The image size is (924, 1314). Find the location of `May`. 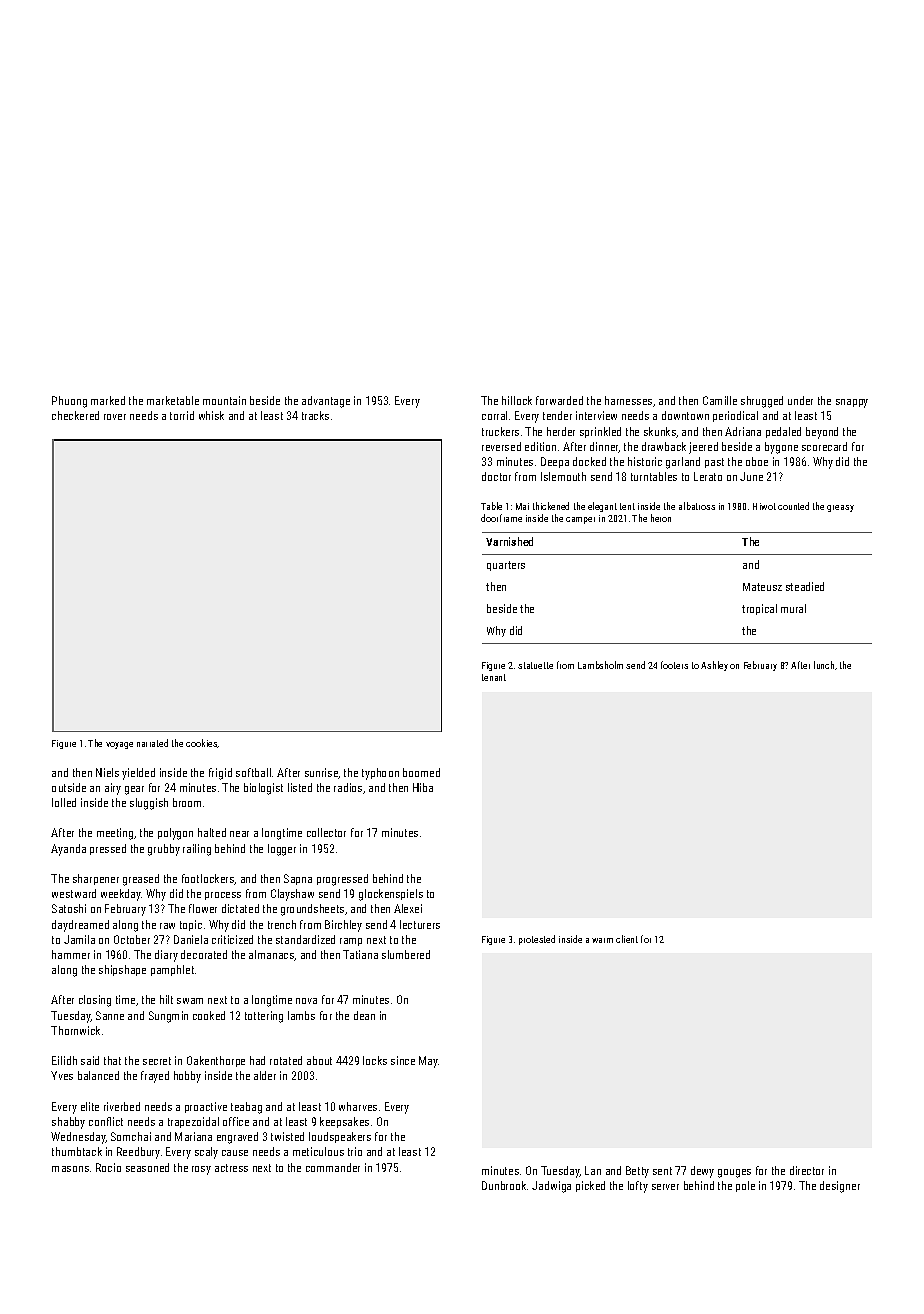

May is located at coordinates (429, 1062).
